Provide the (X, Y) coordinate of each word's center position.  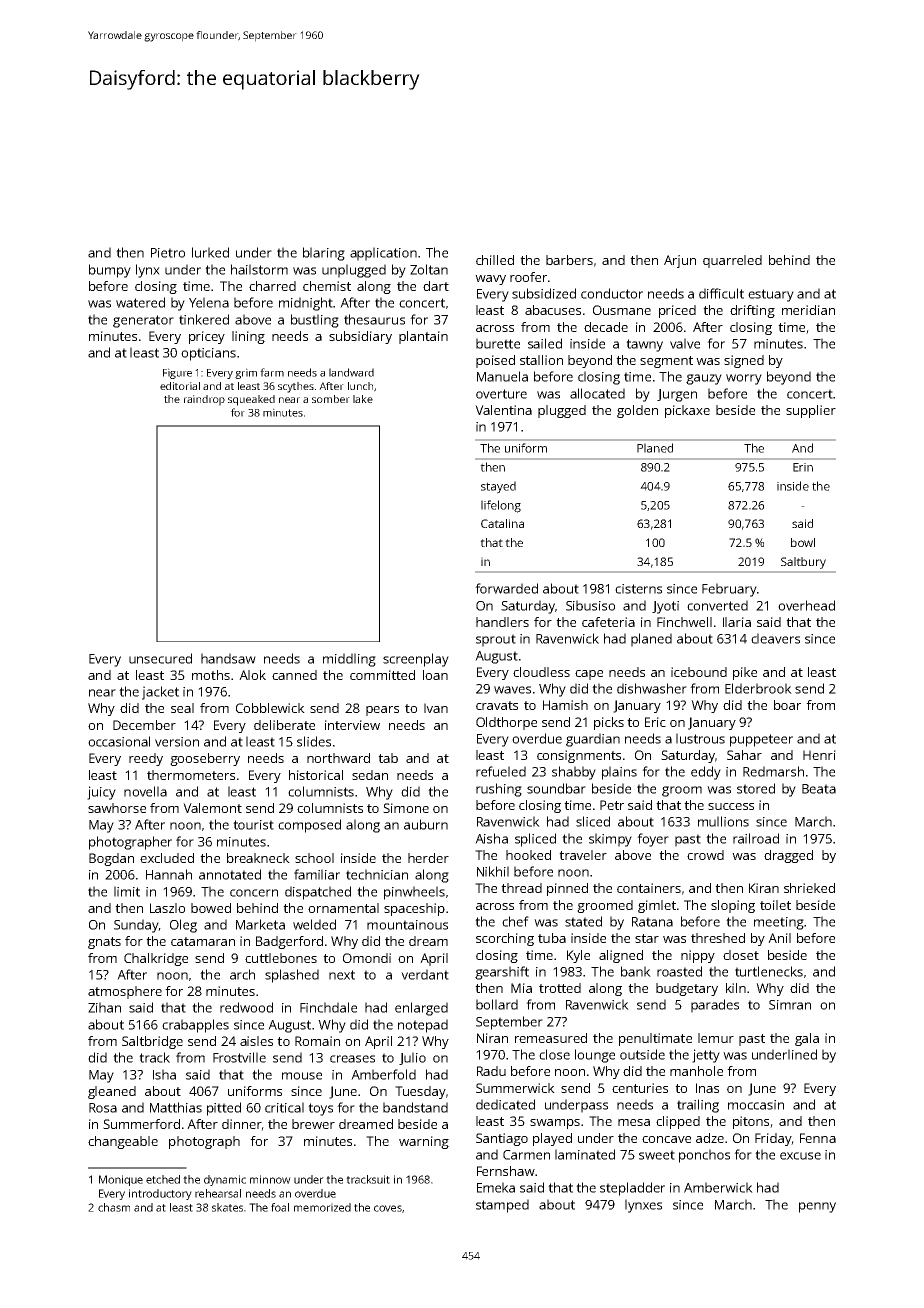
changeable (123, 1142)
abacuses (553, 310)
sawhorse (117, 808)
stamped (502, 1206)
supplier (811, 411)
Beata (819, 789)
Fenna (818, 1138)
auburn (426, 824)
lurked (210, 252)
